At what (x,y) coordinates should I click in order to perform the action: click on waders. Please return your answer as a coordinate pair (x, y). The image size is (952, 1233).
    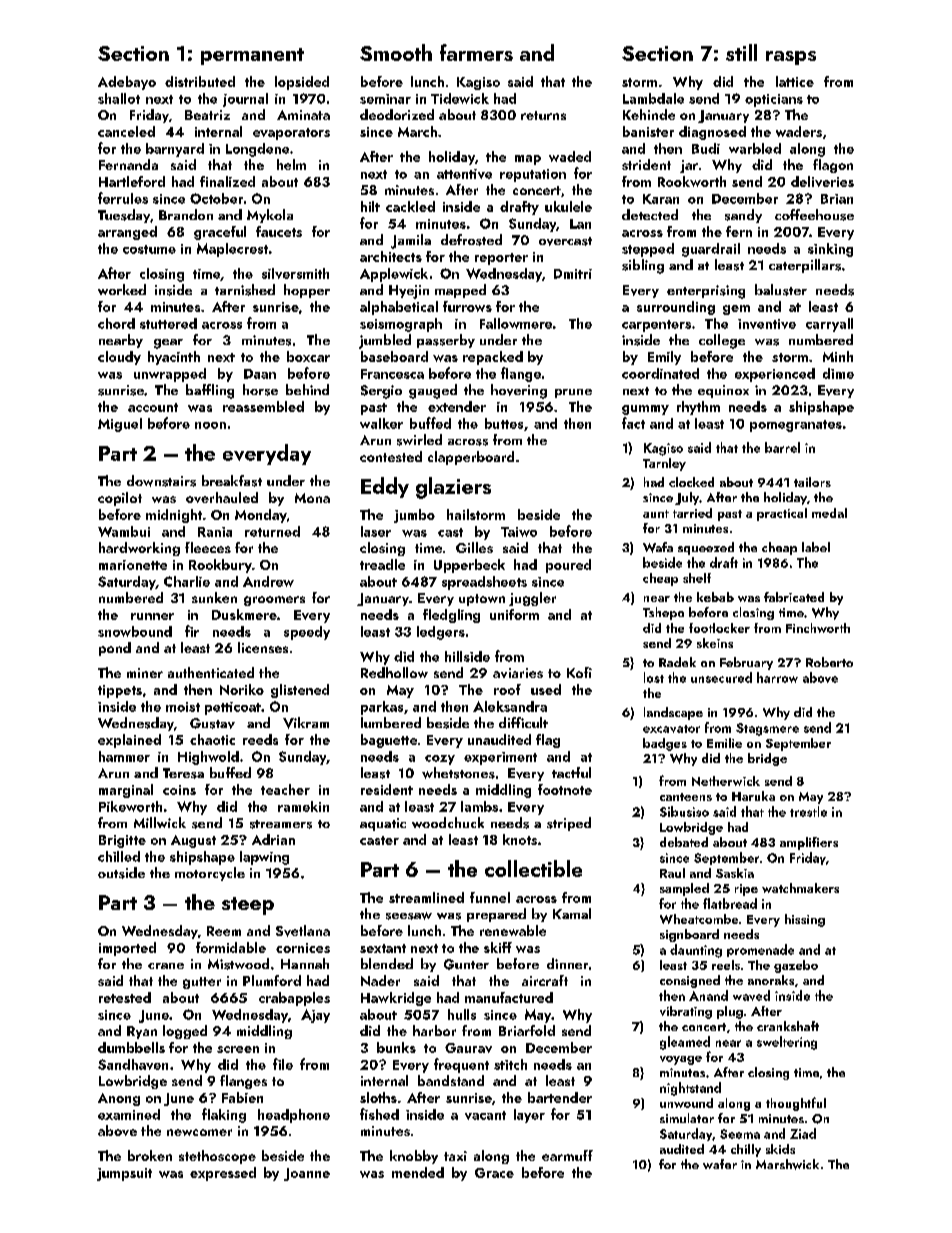
    Looking at the image, I should click on (799, 131).
